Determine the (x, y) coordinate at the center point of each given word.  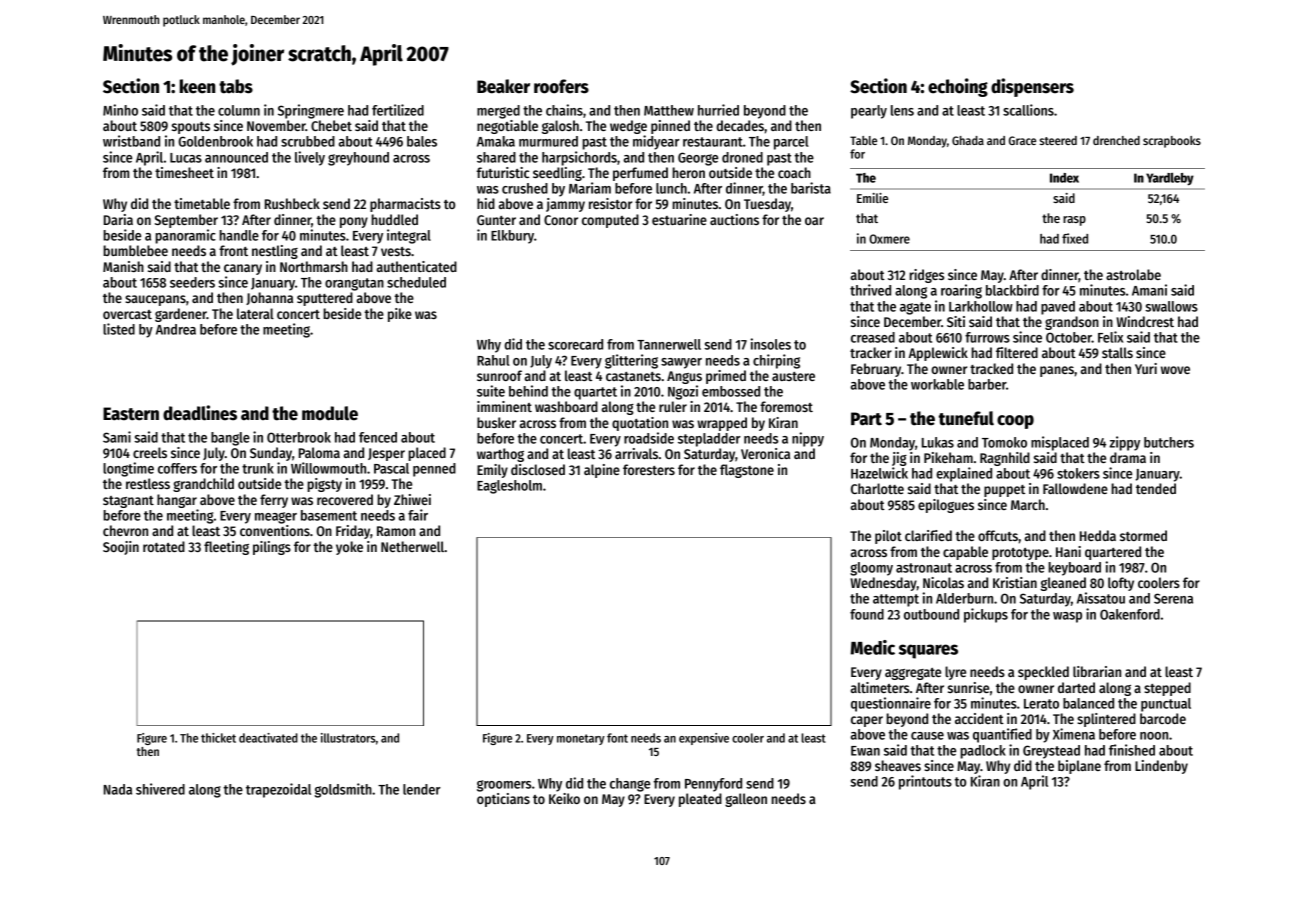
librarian (1097, 671)
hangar (177, 501)
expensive (704, 739)
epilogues (946, 506)
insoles (770, 344)
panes (1057, 371)
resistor (610, 203)
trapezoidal (278, 790)
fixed (1075, 238)
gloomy (871, 569)
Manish (123, 266)
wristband (131, 141)
